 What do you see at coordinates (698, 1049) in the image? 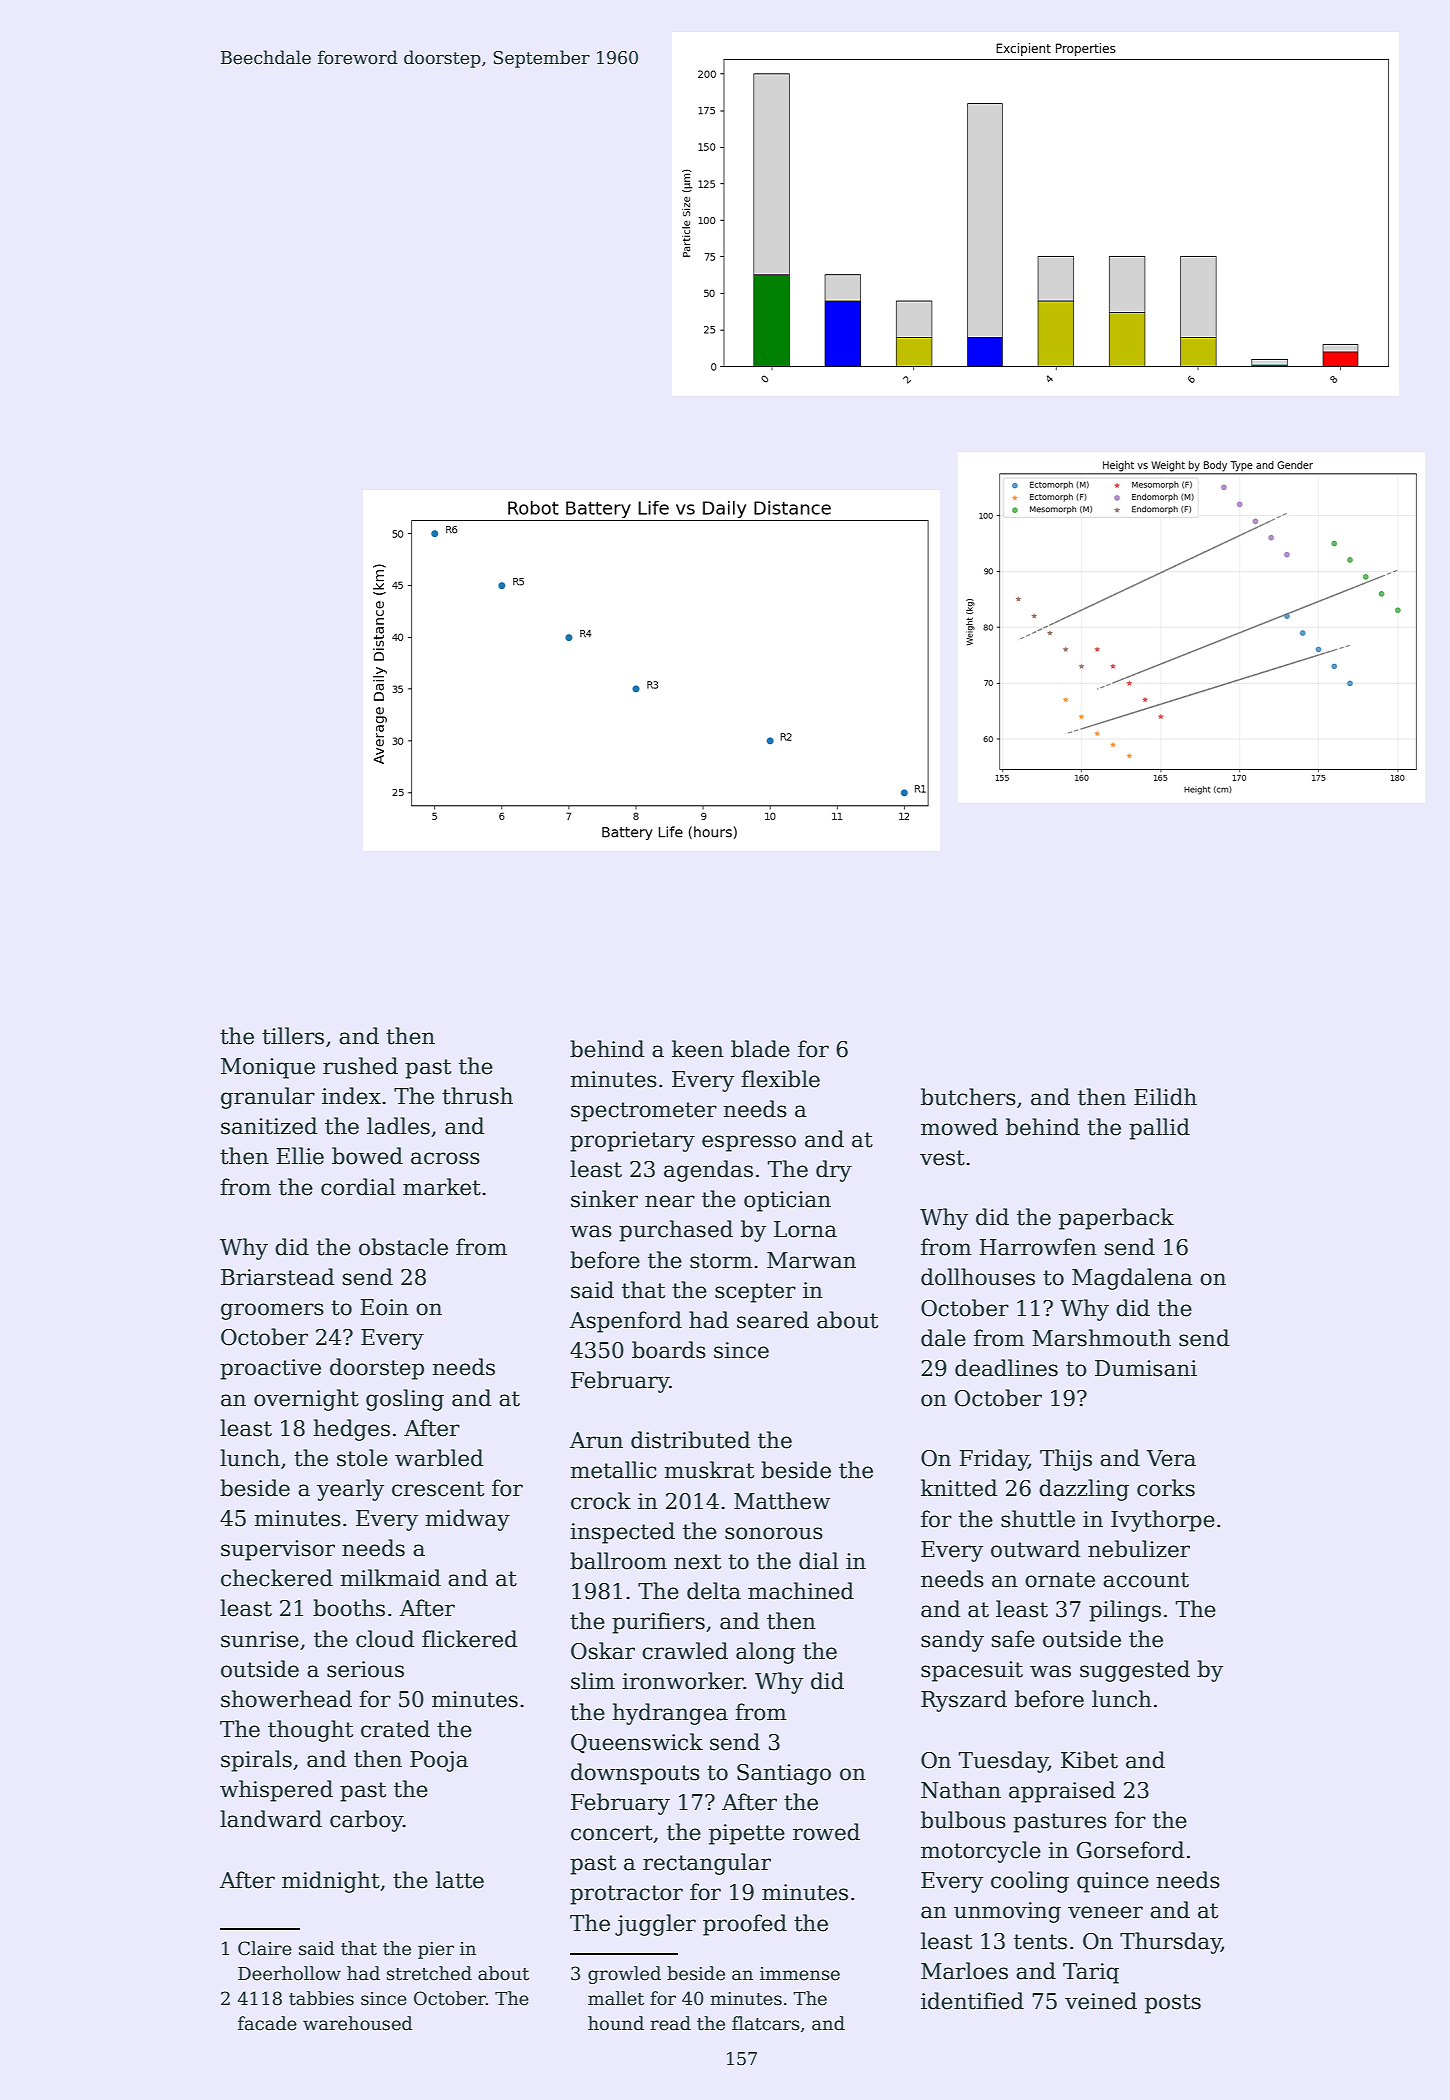
I see `keen` at bounding box center [698, 1049].
